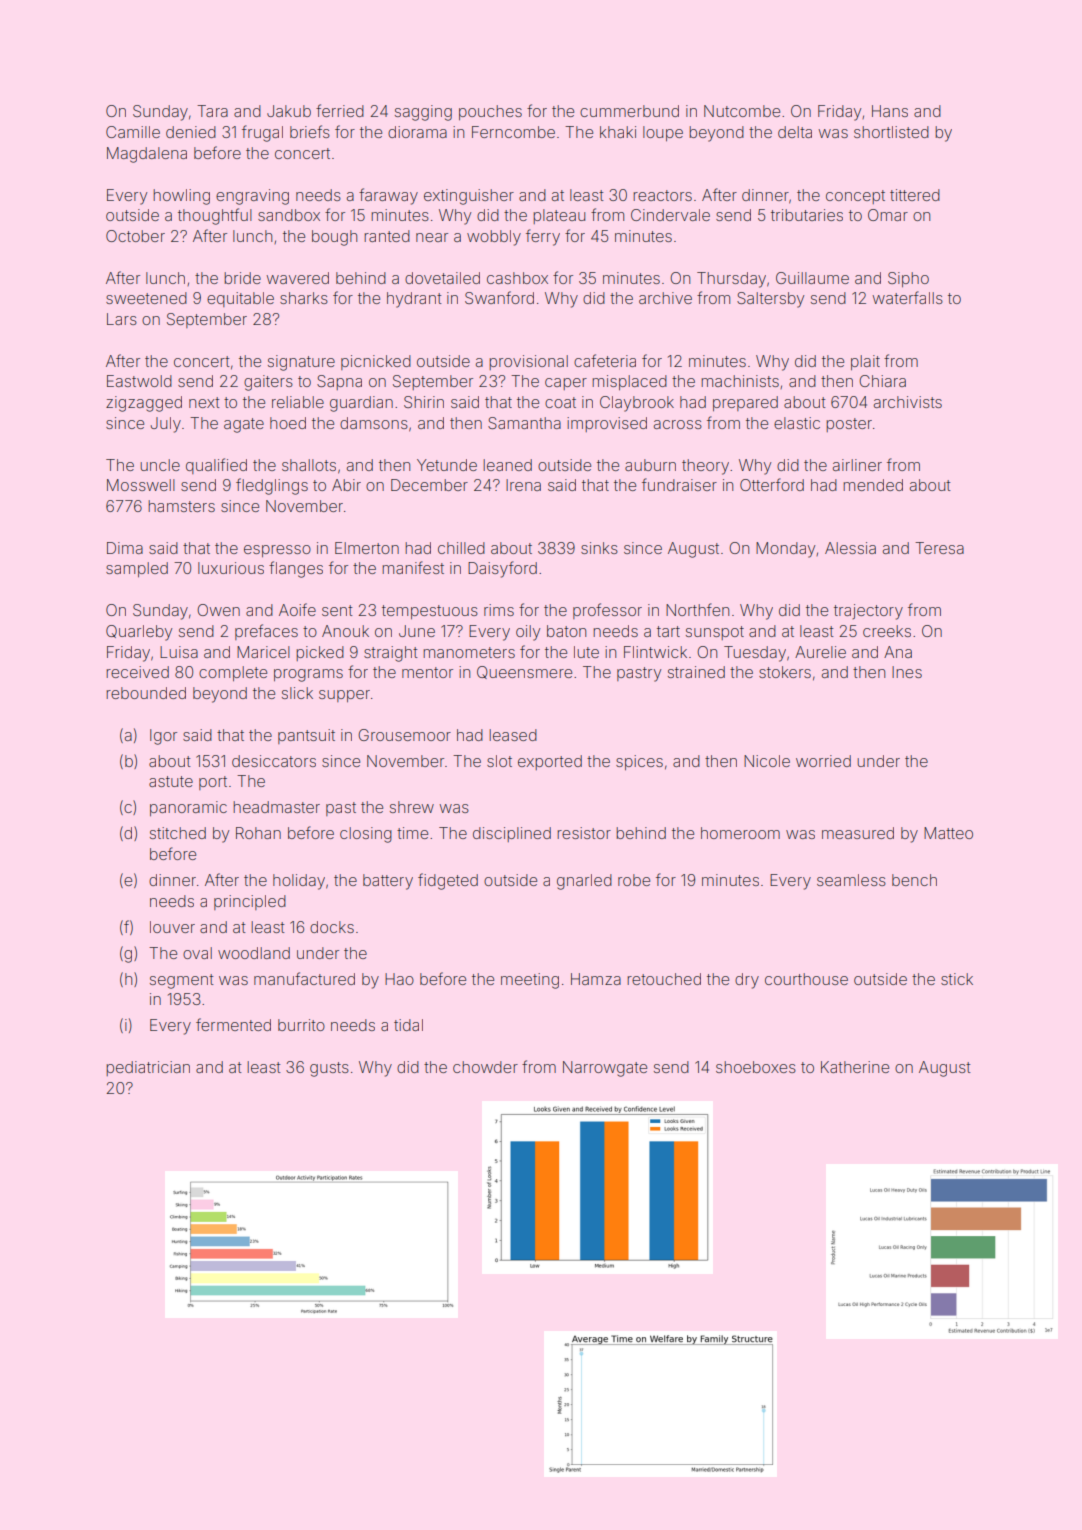 This screenshot has width=1082, height=1530. I want to click on archive, so click(665, 298).
